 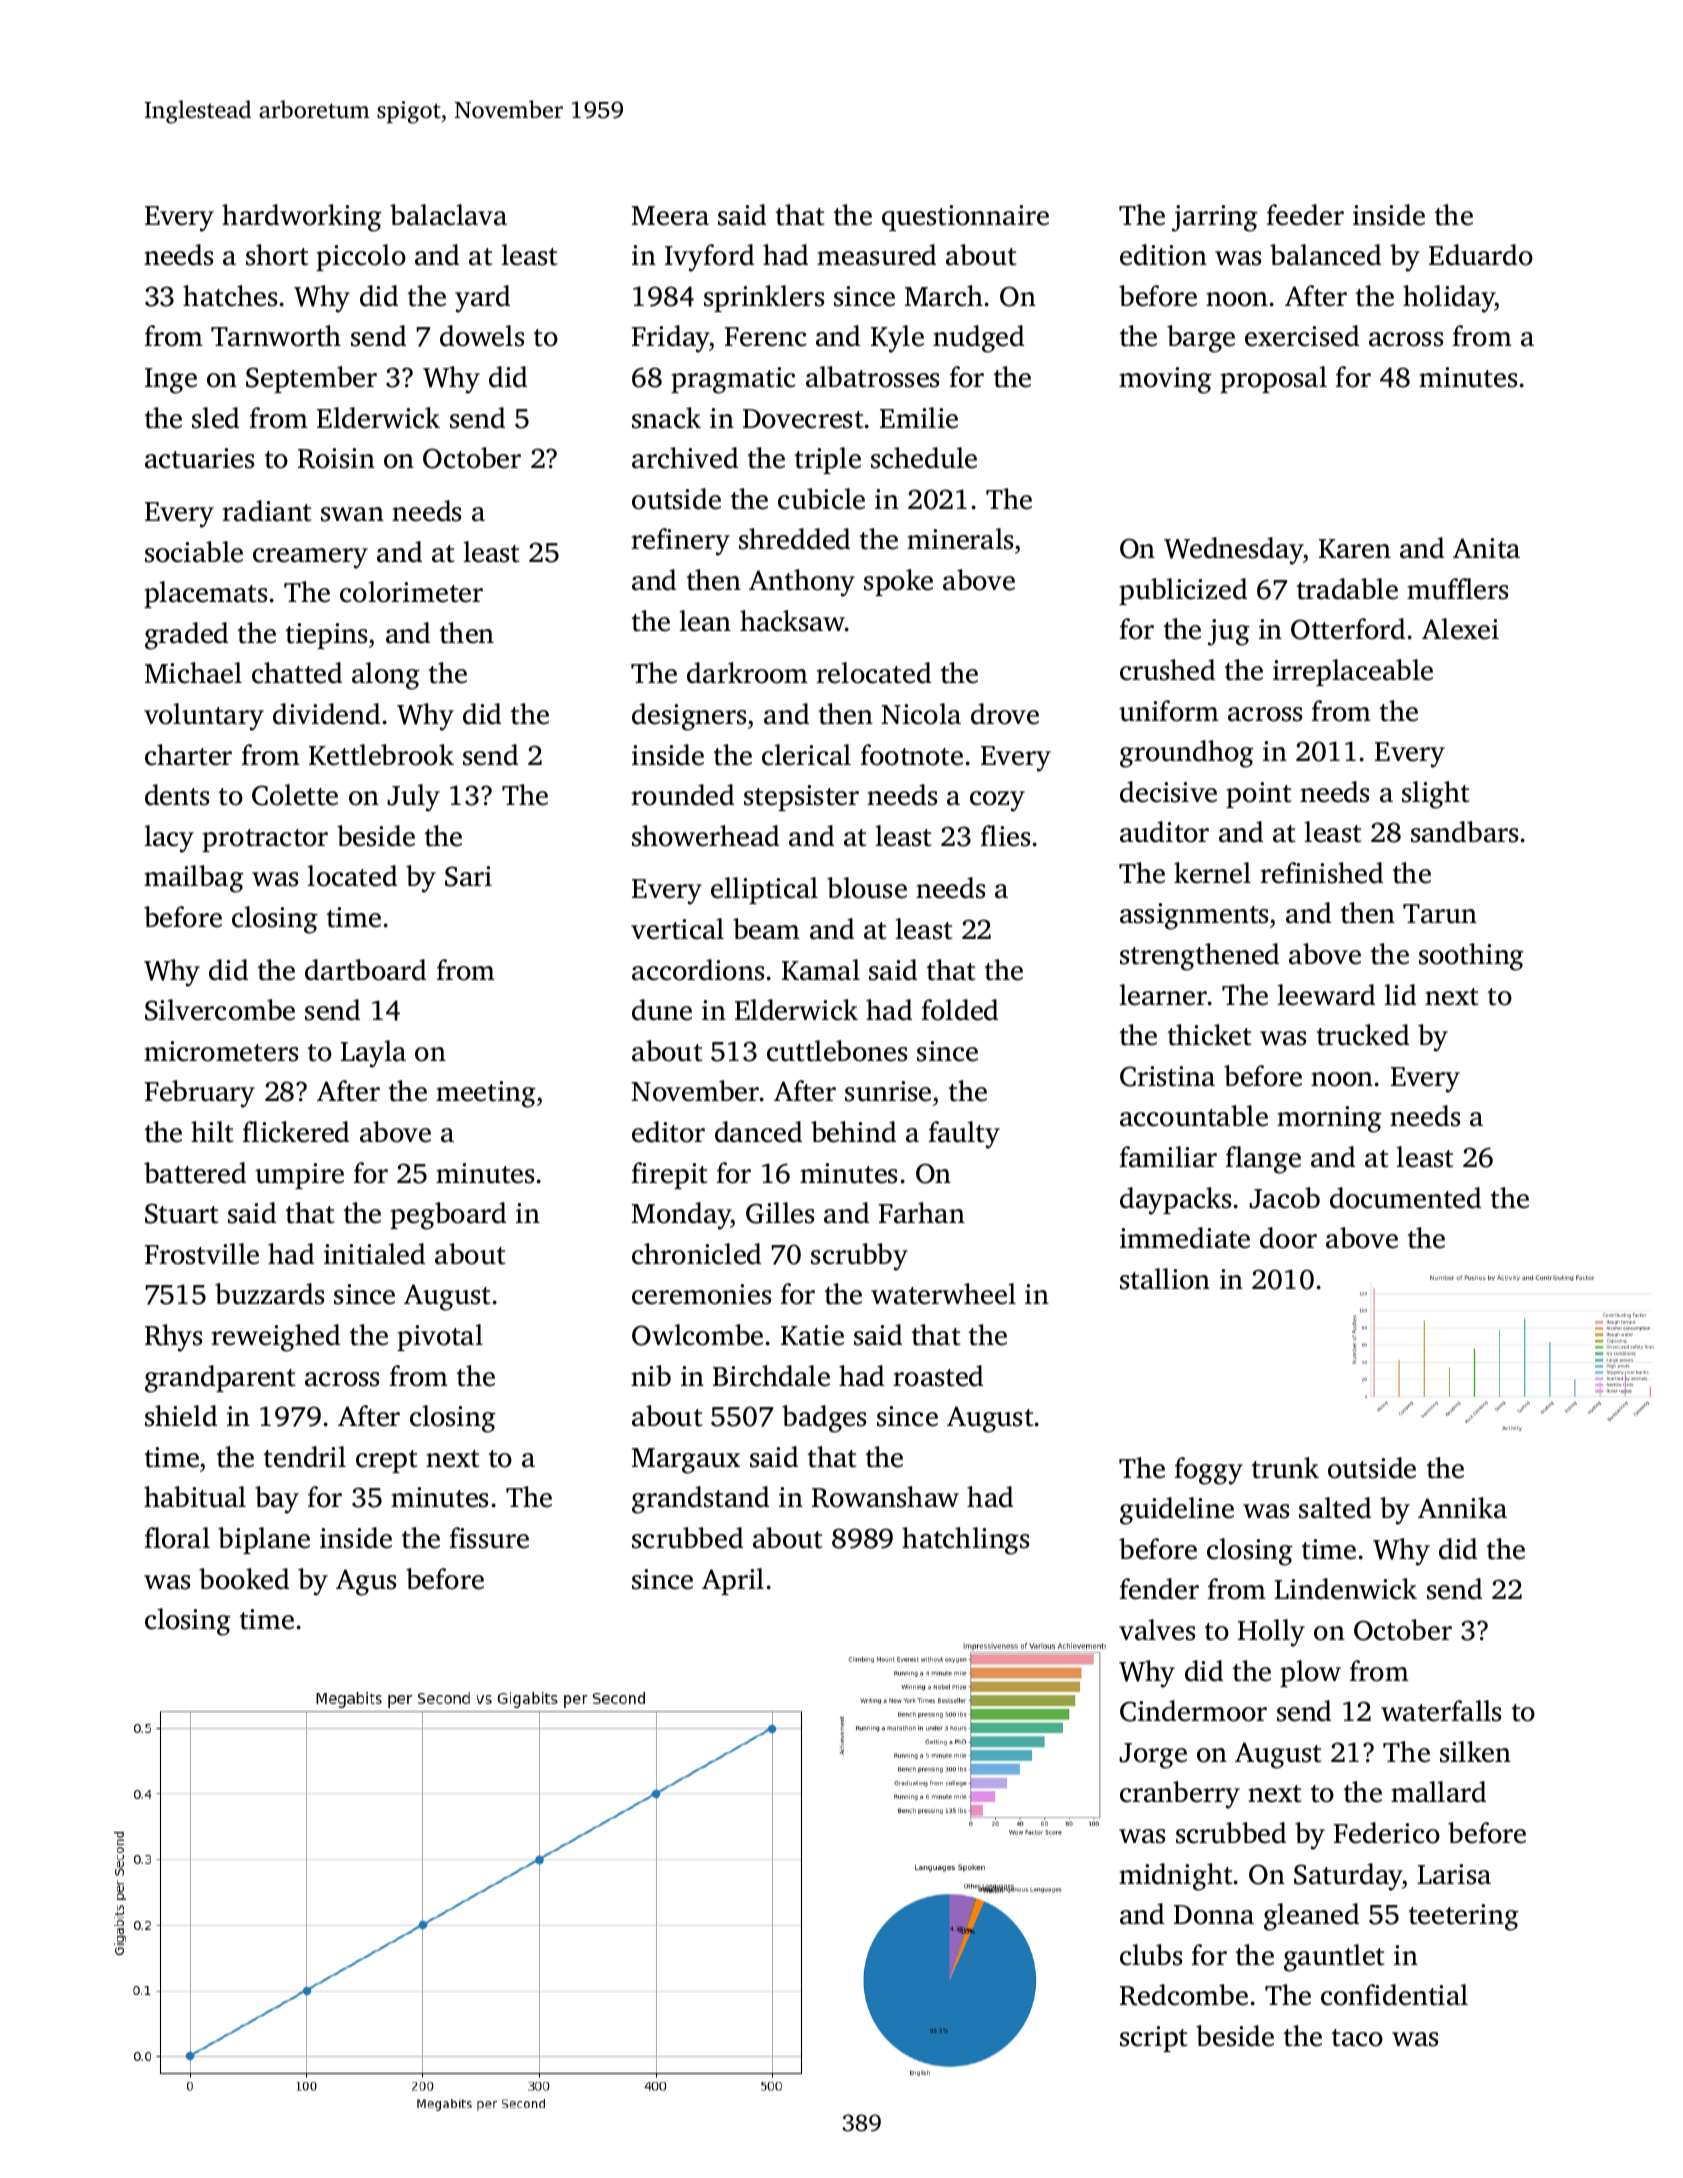 I want to click on colorimeter, so click(x=411, y=592).
